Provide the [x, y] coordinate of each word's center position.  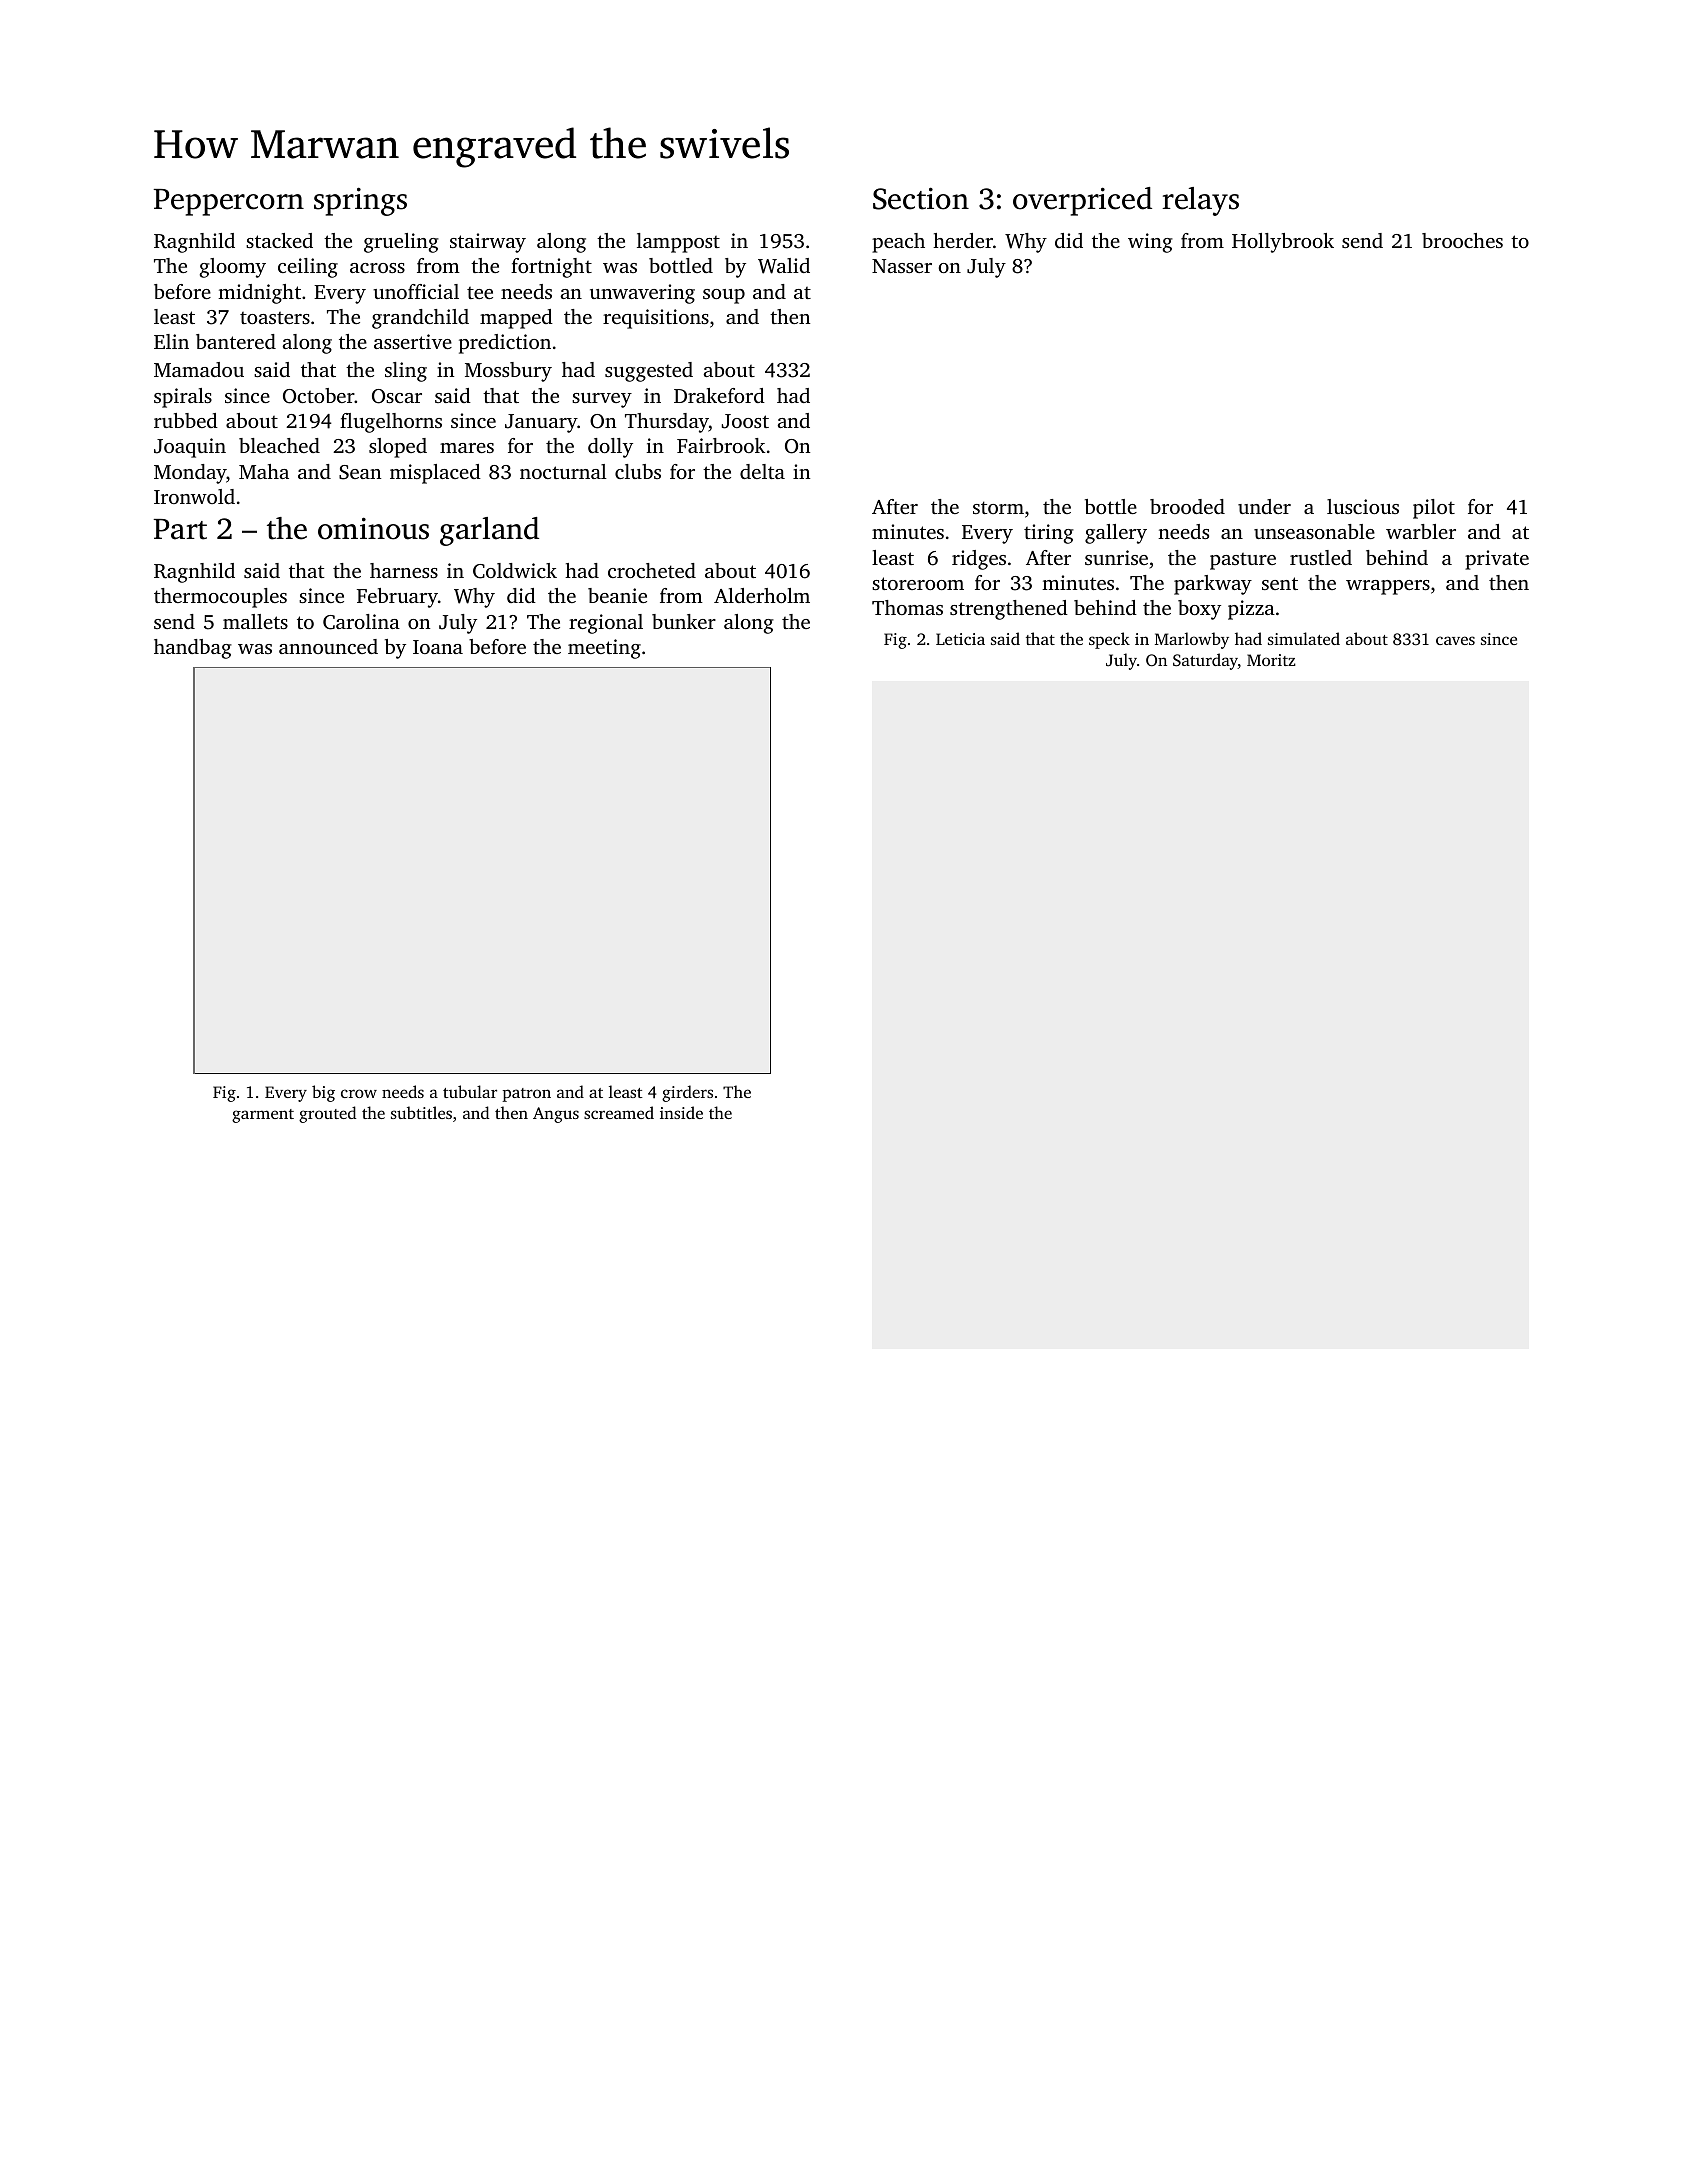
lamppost [678, 243]
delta [762, 471]
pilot [1434, 509]
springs [360, 201]
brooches [1462, 240]
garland [489, 531]
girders [687, 1093]
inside [681, 1112]
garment [263, 1116]
